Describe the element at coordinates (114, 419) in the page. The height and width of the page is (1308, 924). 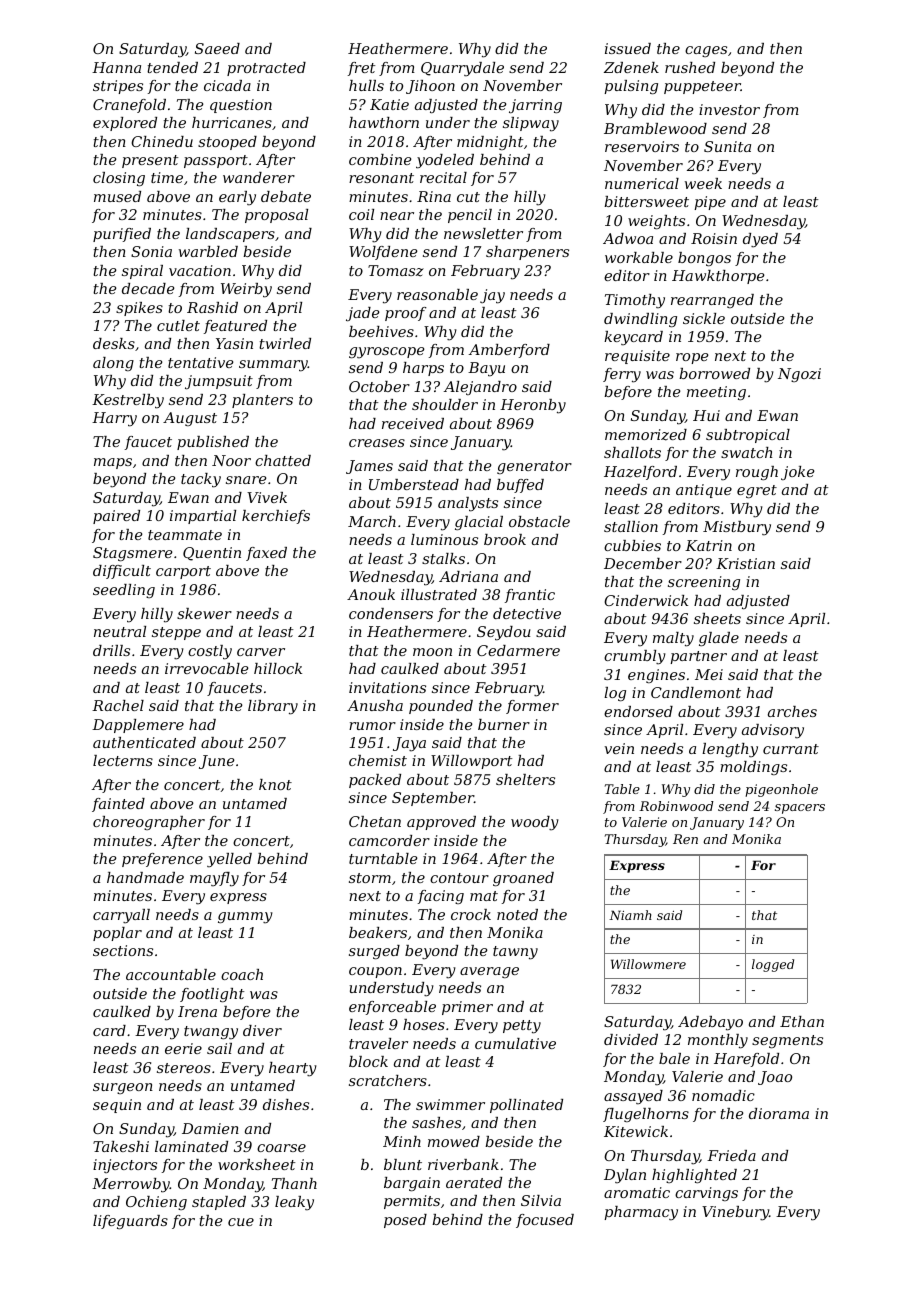
I see `Harry` at that location.
